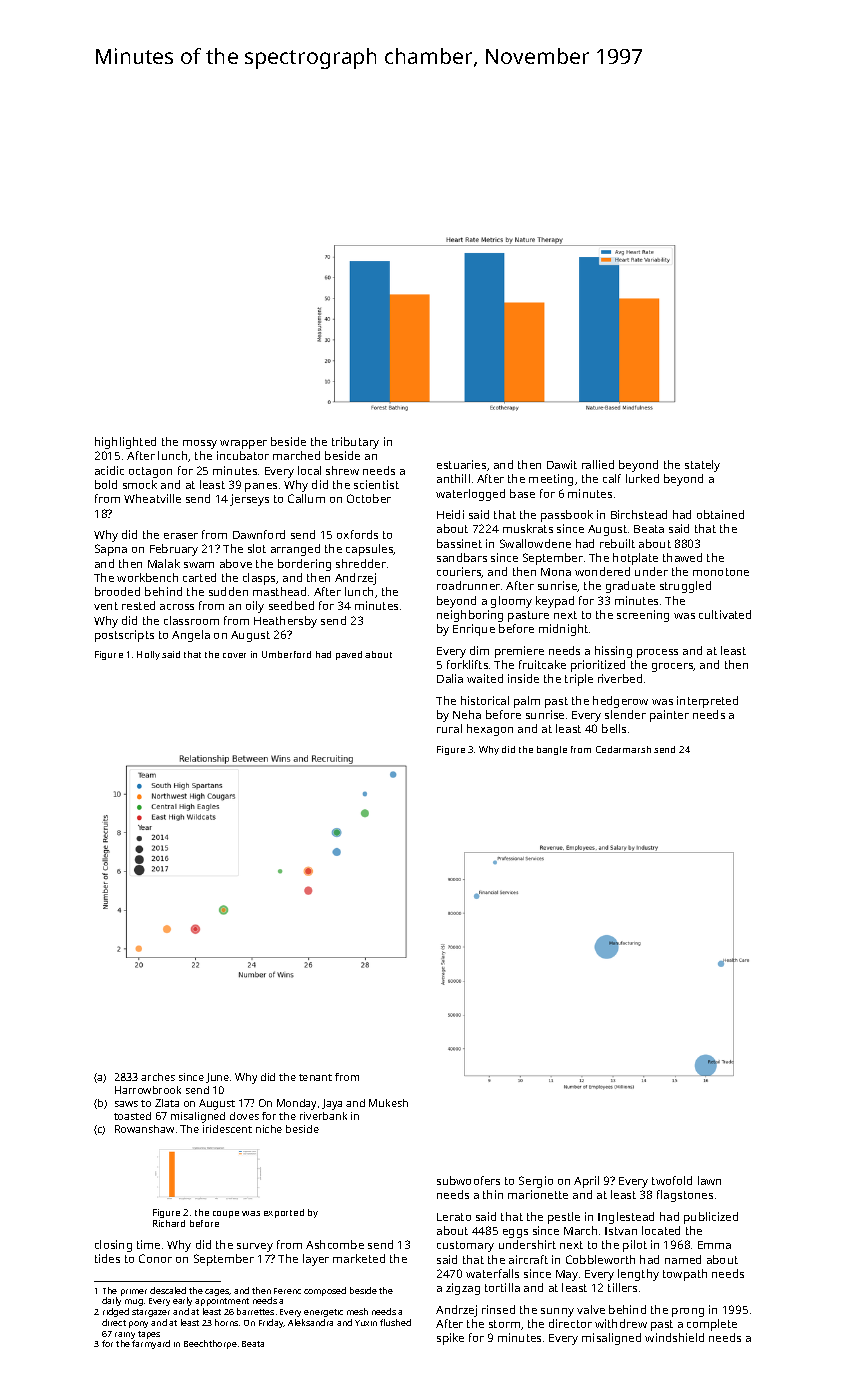  I want to click on zigzag, so click(463, 1289).
